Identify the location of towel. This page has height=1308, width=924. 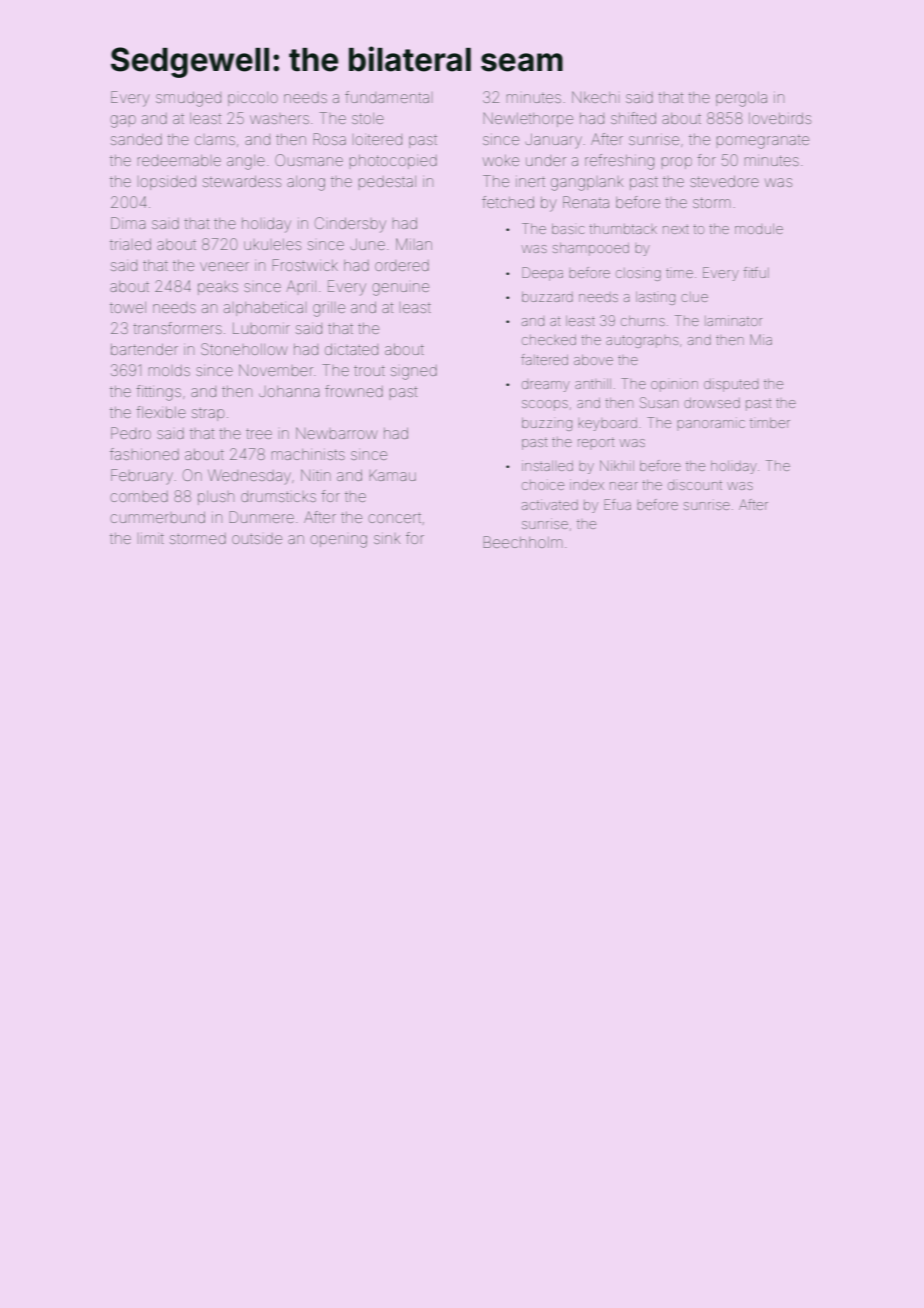
(128, 307).
